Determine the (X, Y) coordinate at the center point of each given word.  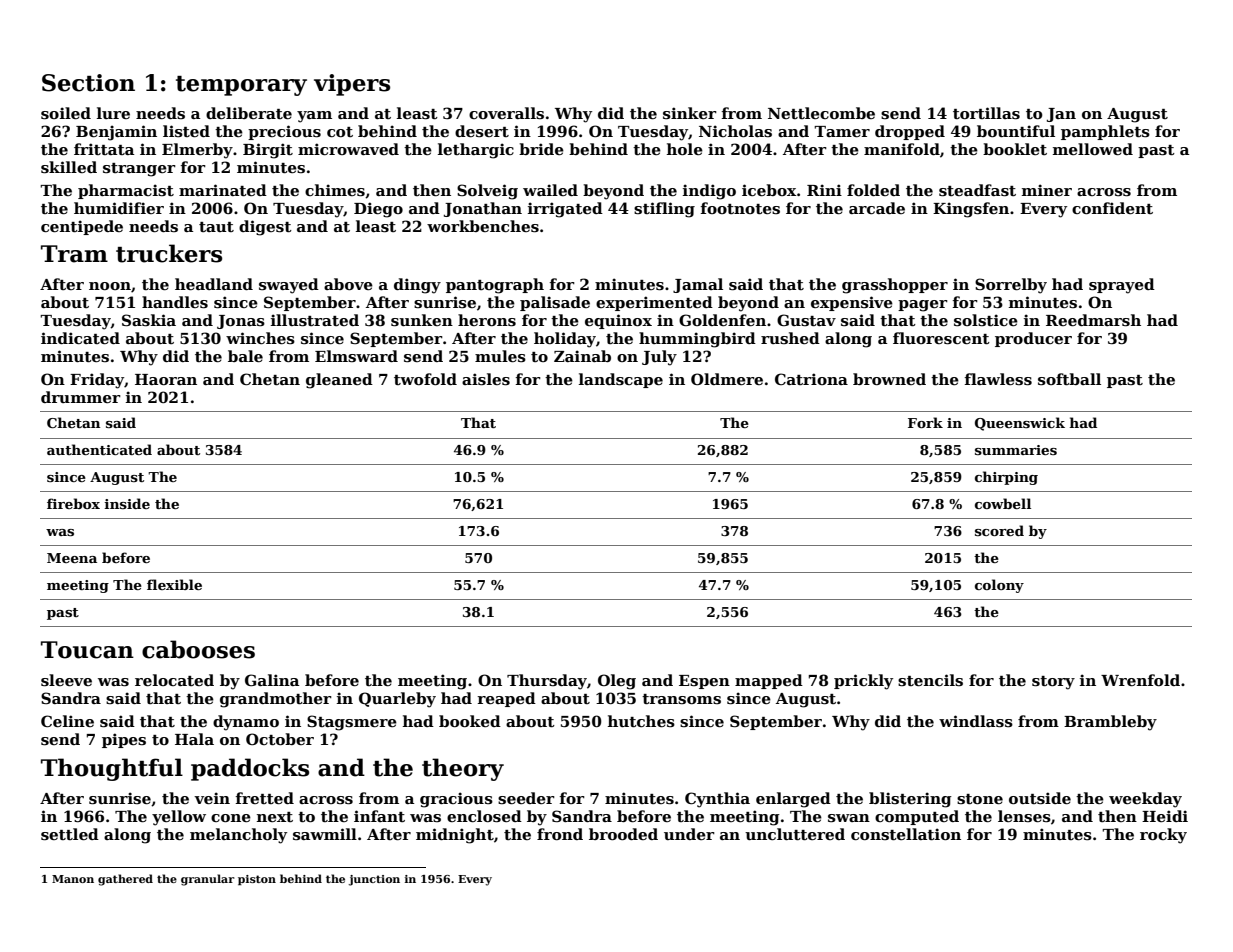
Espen (704, 682)
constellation (906, 834)
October (280, 739)
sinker (690, 113)
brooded (623, 834)
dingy (417, 286)
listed (186, 131)
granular (208, 880)
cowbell (1003, 503)
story (1053, 683)
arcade (877, 208)
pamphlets (1105, 132)
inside (127, 503)
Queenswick (1020, 424)
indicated (80, 338)
